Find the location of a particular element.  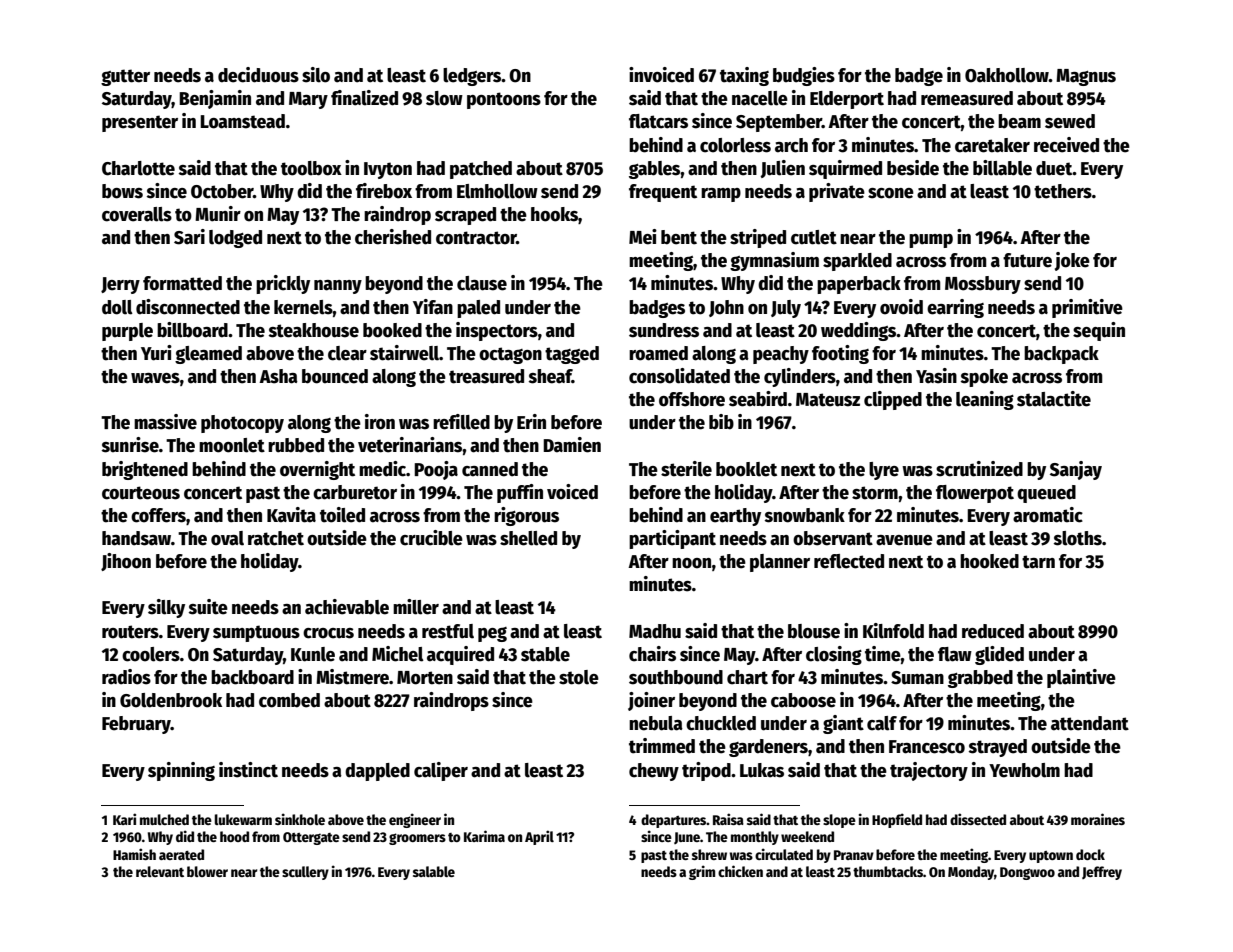

budgies is located at coordinates (804, 76).
